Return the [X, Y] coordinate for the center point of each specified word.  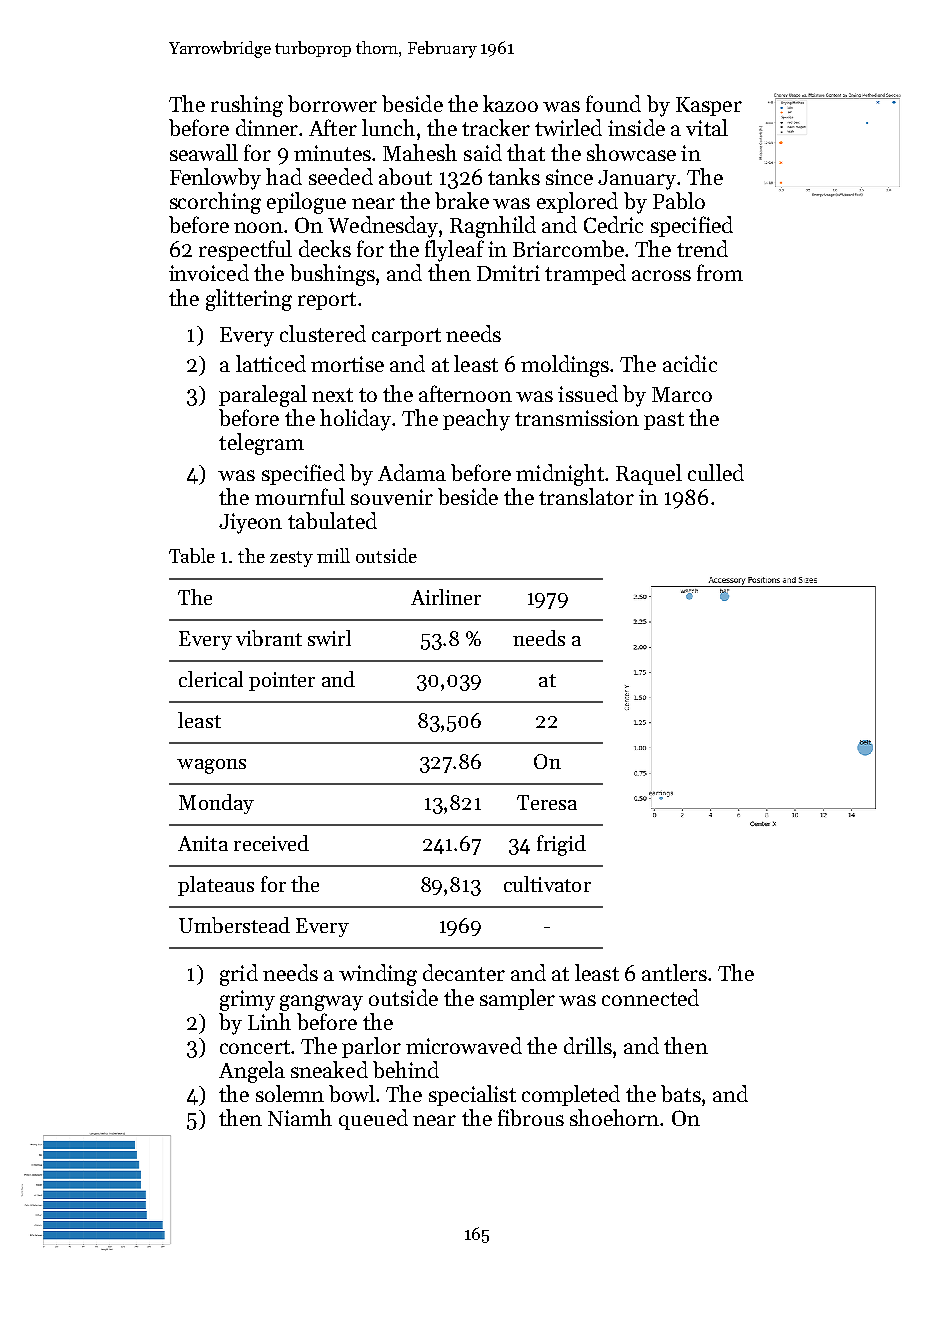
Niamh [300, 1117]
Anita [203, 843]
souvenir [392, 497]
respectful [245, 250]
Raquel [649, 474]
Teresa [547, 802]
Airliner [446, 597]
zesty [291, 559]
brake [462, 200]
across [661, 275]
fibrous [531, 1117]
